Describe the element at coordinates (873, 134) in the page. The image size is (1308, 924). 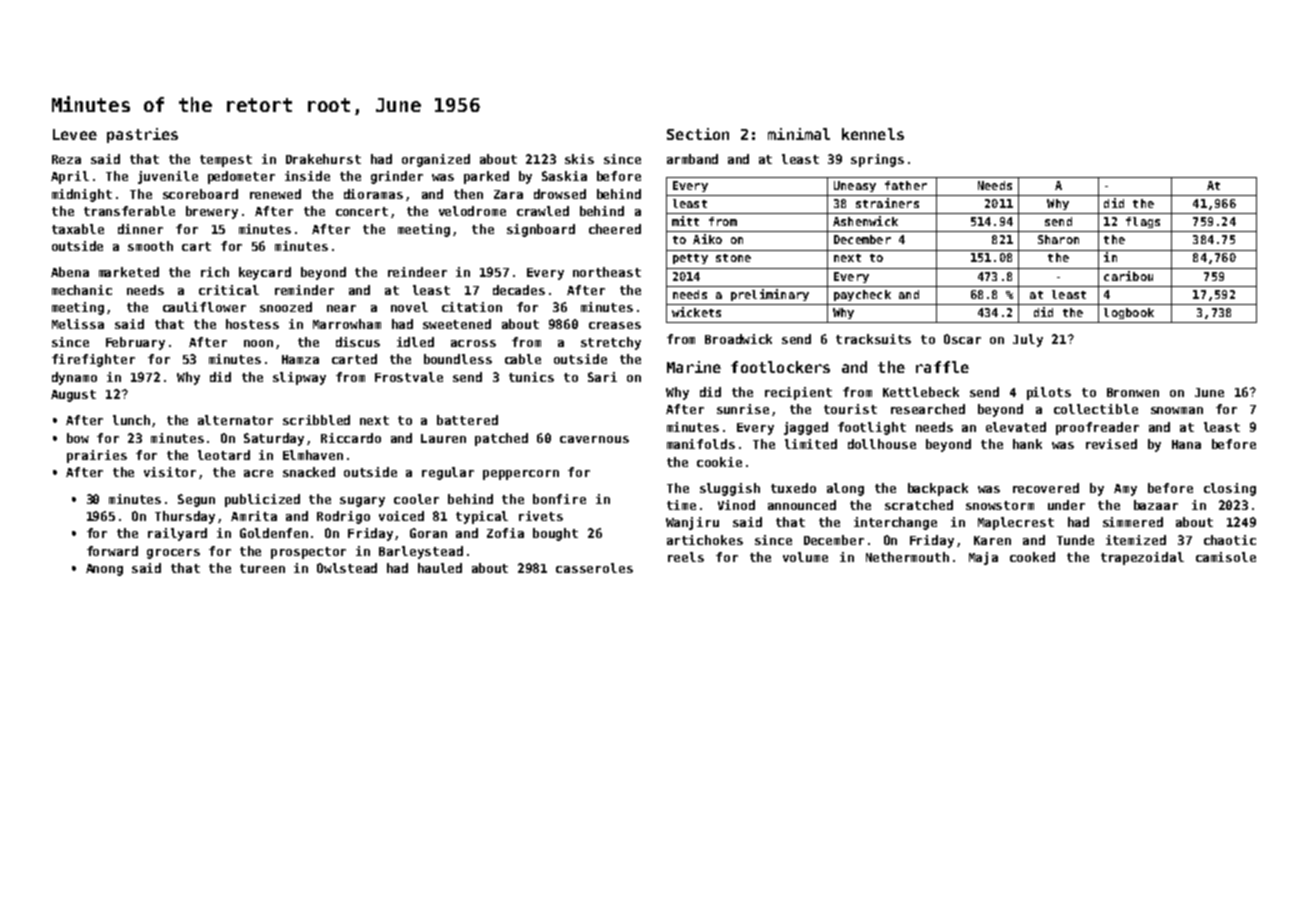
I see `kennels` at that location.
